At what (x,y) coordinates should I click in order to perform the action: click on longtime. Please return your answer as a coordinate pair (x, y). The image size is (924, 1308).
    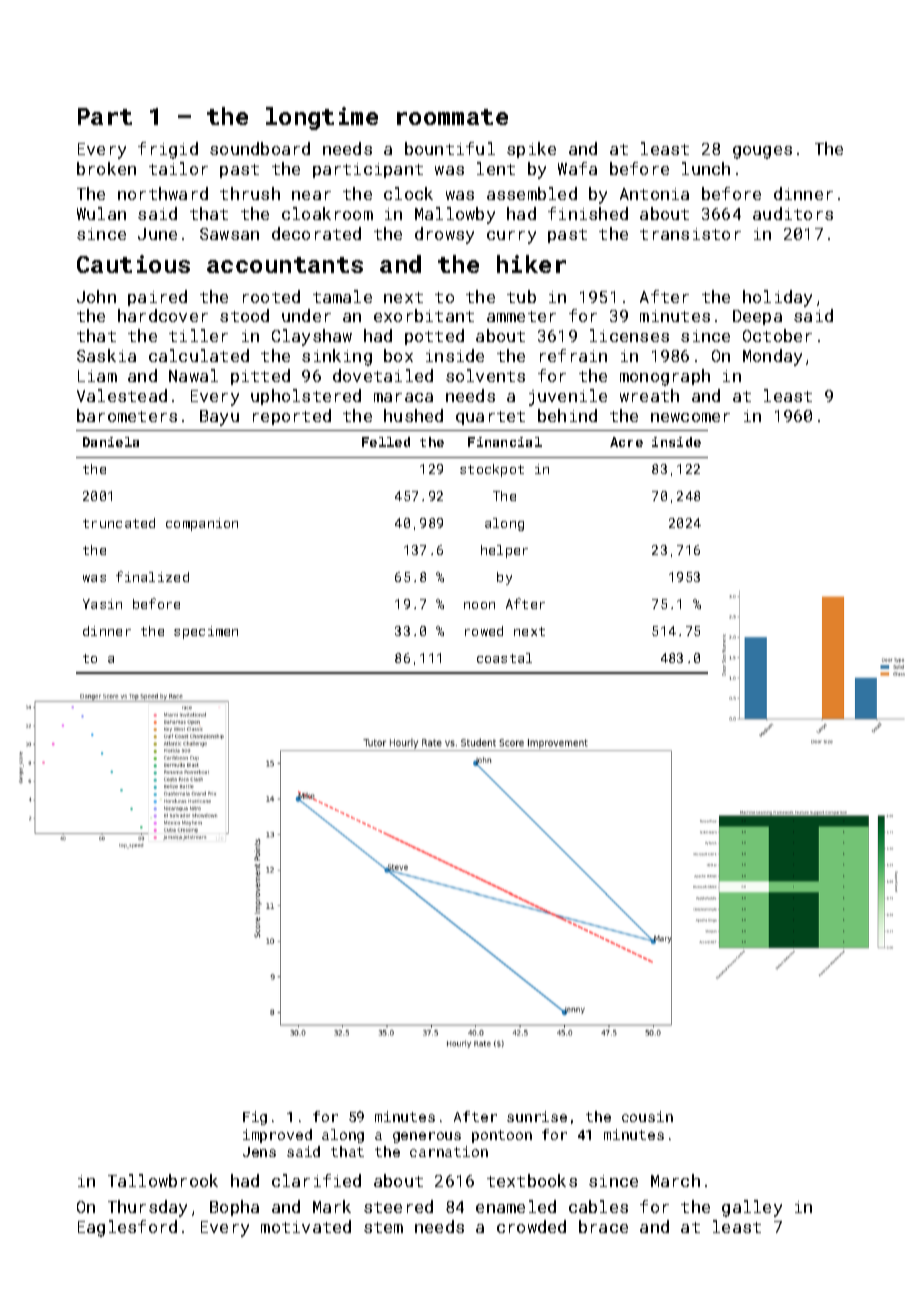
    Looking at the image, I should click on (322, 118).
